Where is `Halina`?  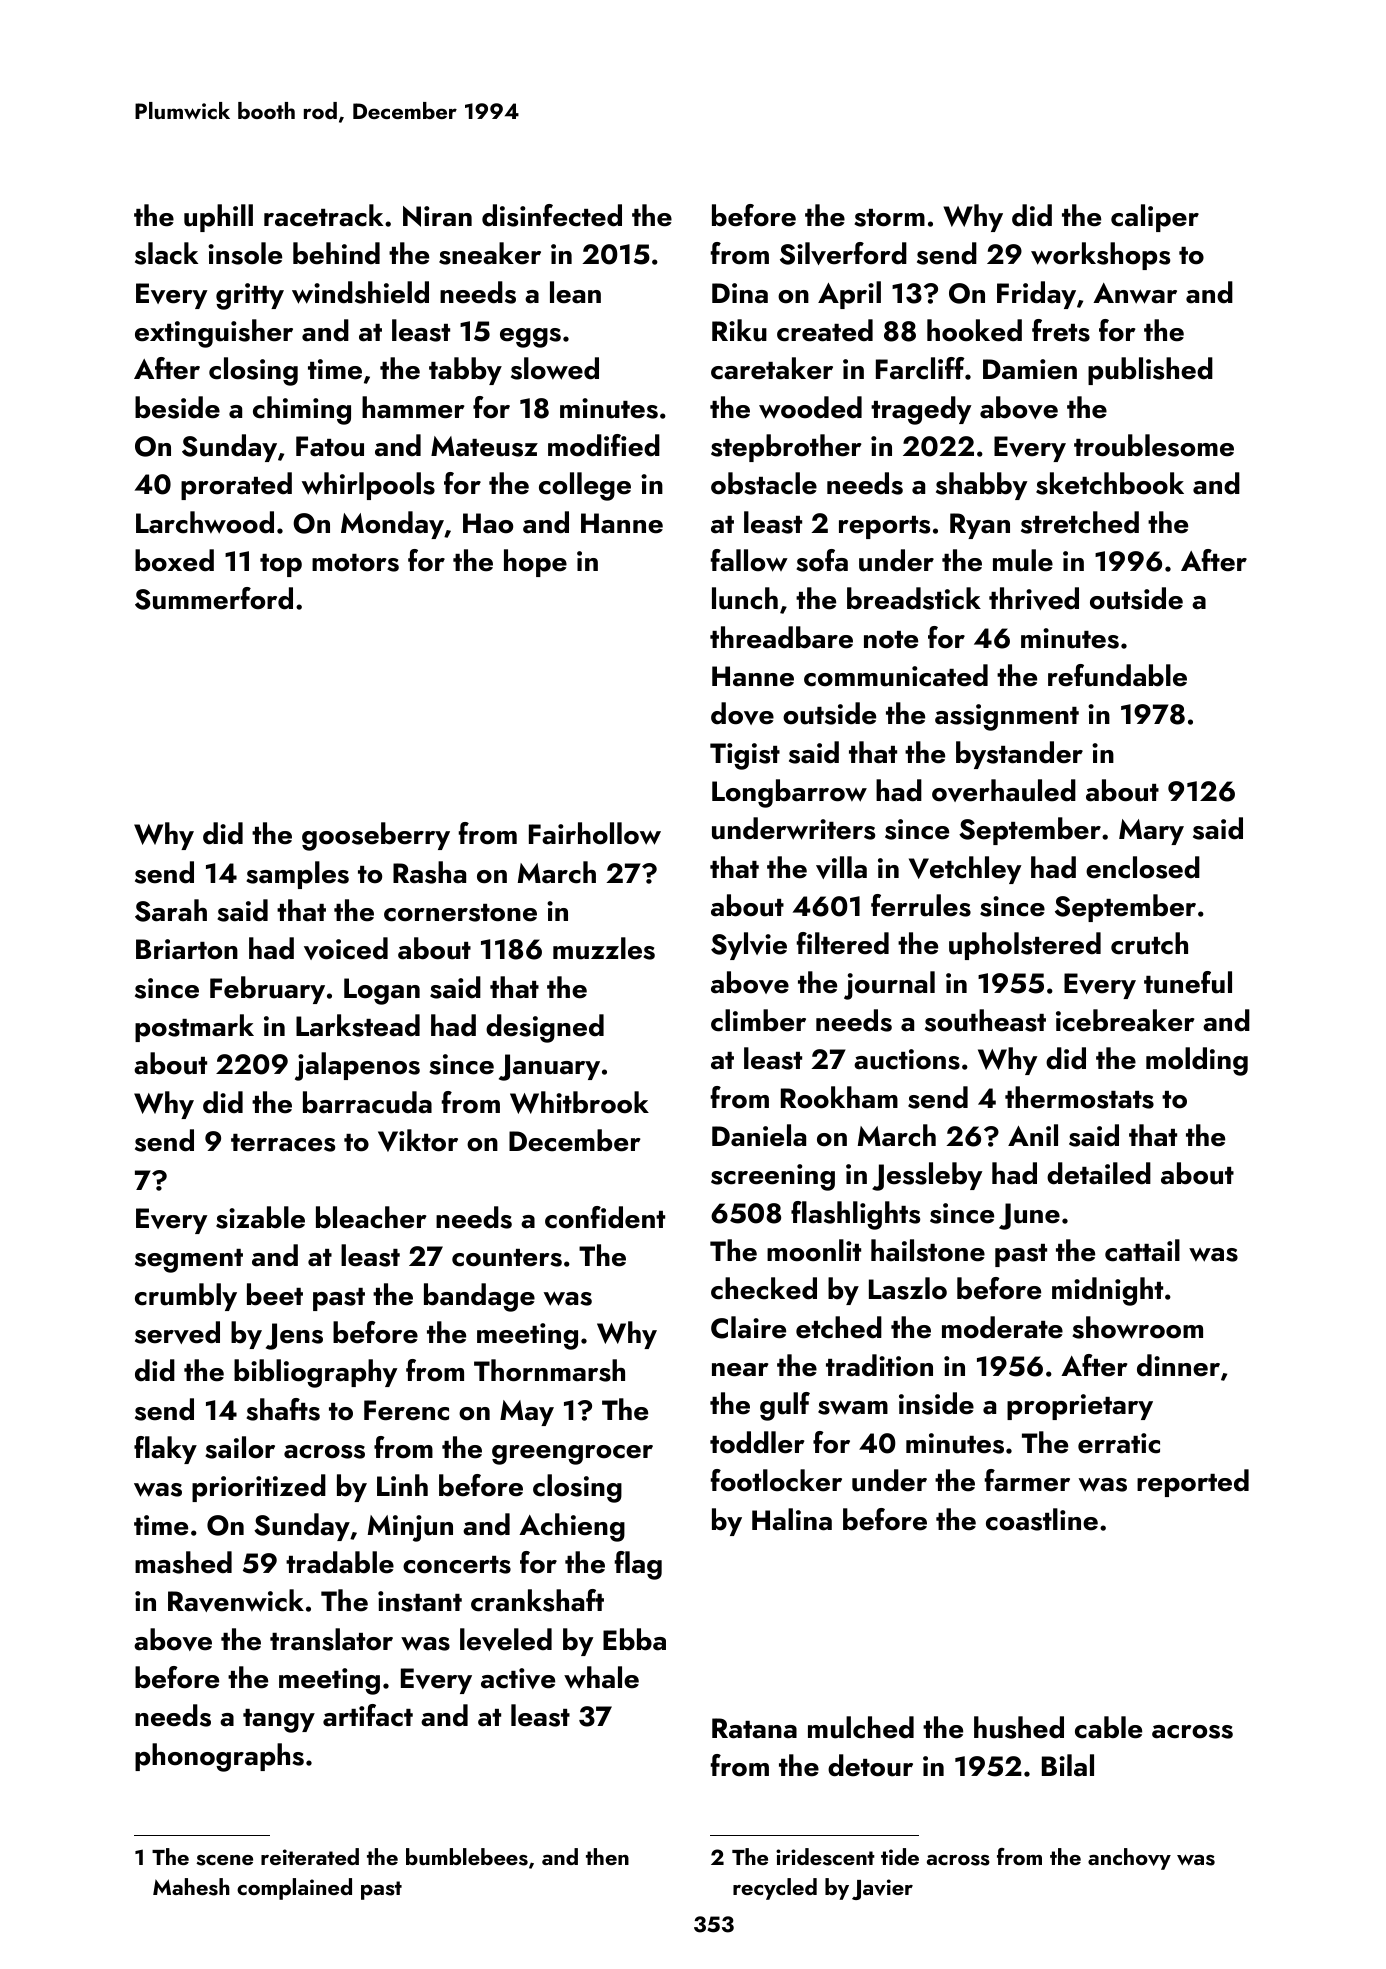 Halina is located at coordinates (792, 1519).
